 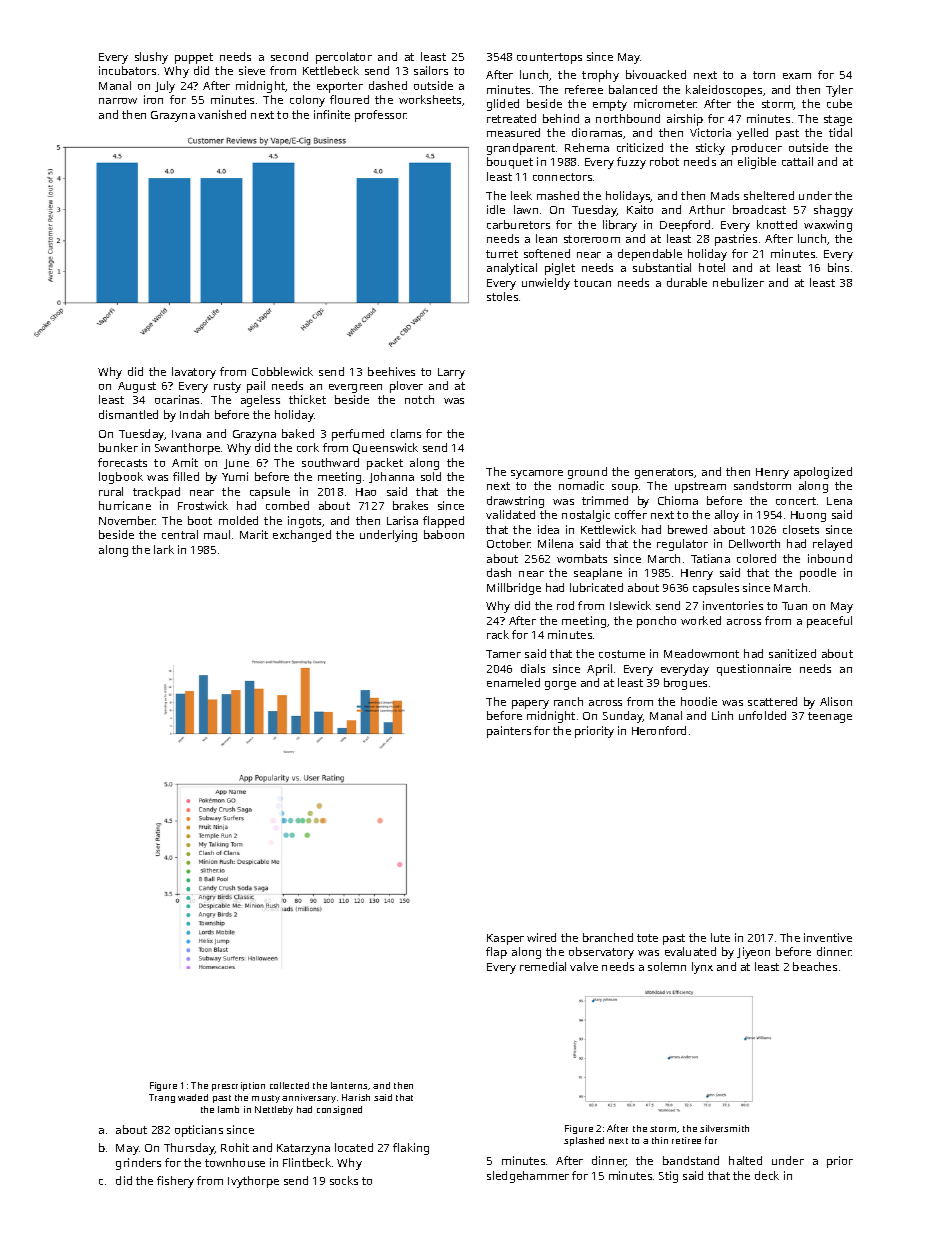 What do you see at coordinates (660, 1140) in the screenshot?
I see `thin` at bounding box center [660, 1140].
